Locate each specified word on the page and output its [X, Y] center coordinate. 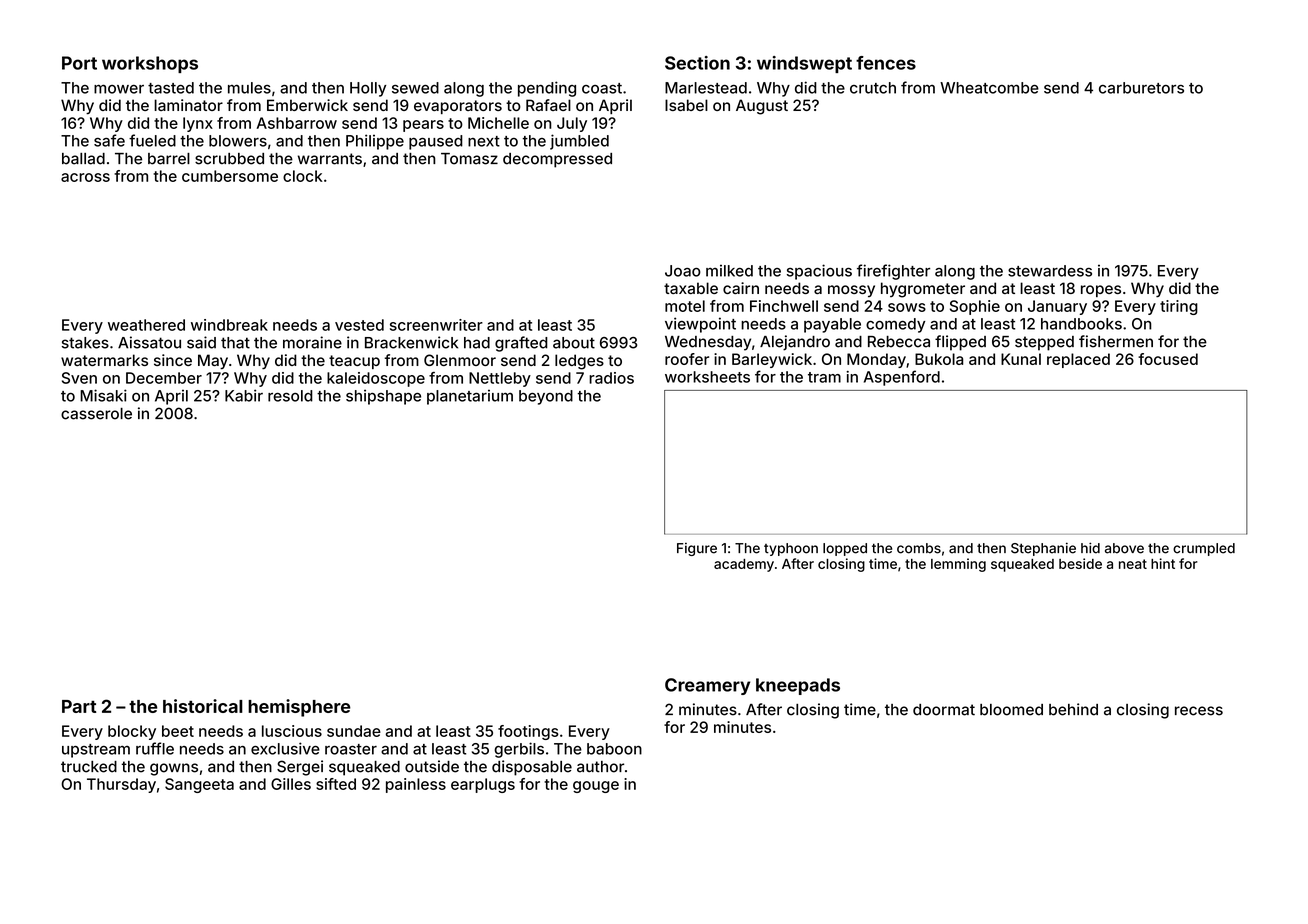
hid [1090, 548]
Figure [697, 549]
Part [79, 706]
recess [1199, 711]
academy [744, 565]
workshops [150, 64]
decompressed [557, 160]
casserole [96, 414]
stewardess [1050, 271]
